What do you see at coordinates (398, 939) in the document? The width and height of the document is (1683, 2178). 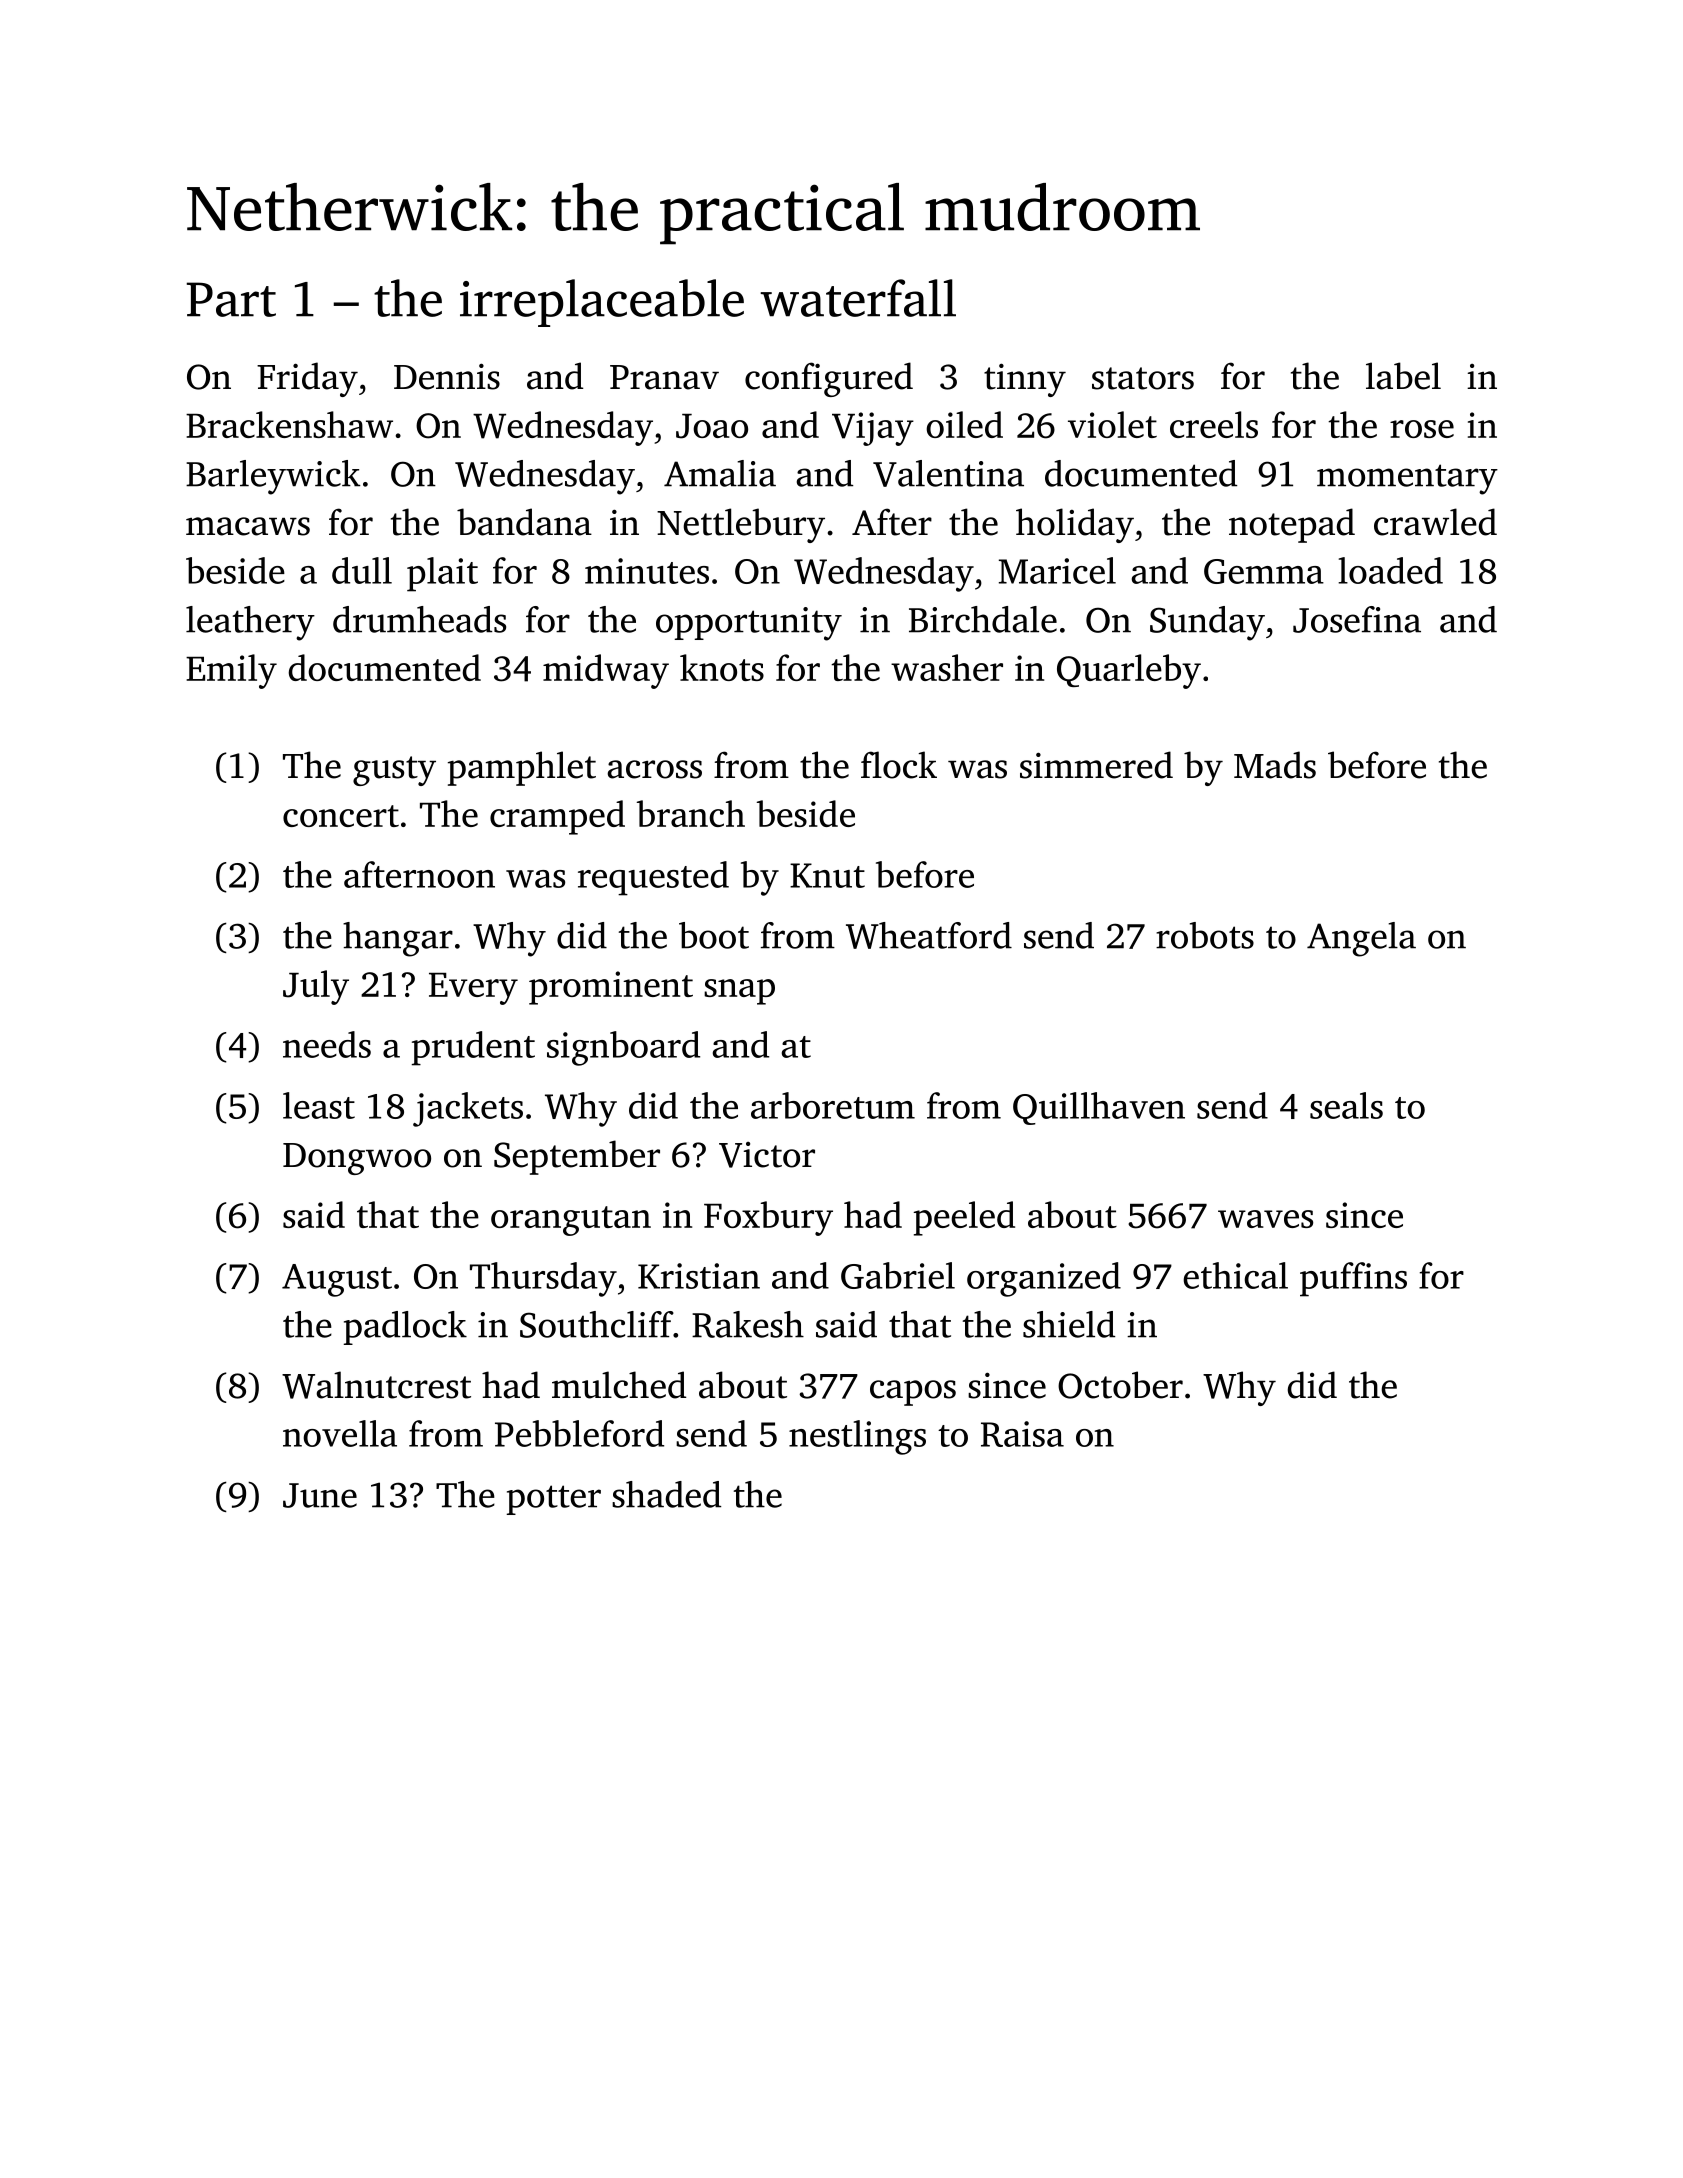 I see `hangar` at bounding box center [398, 939].
